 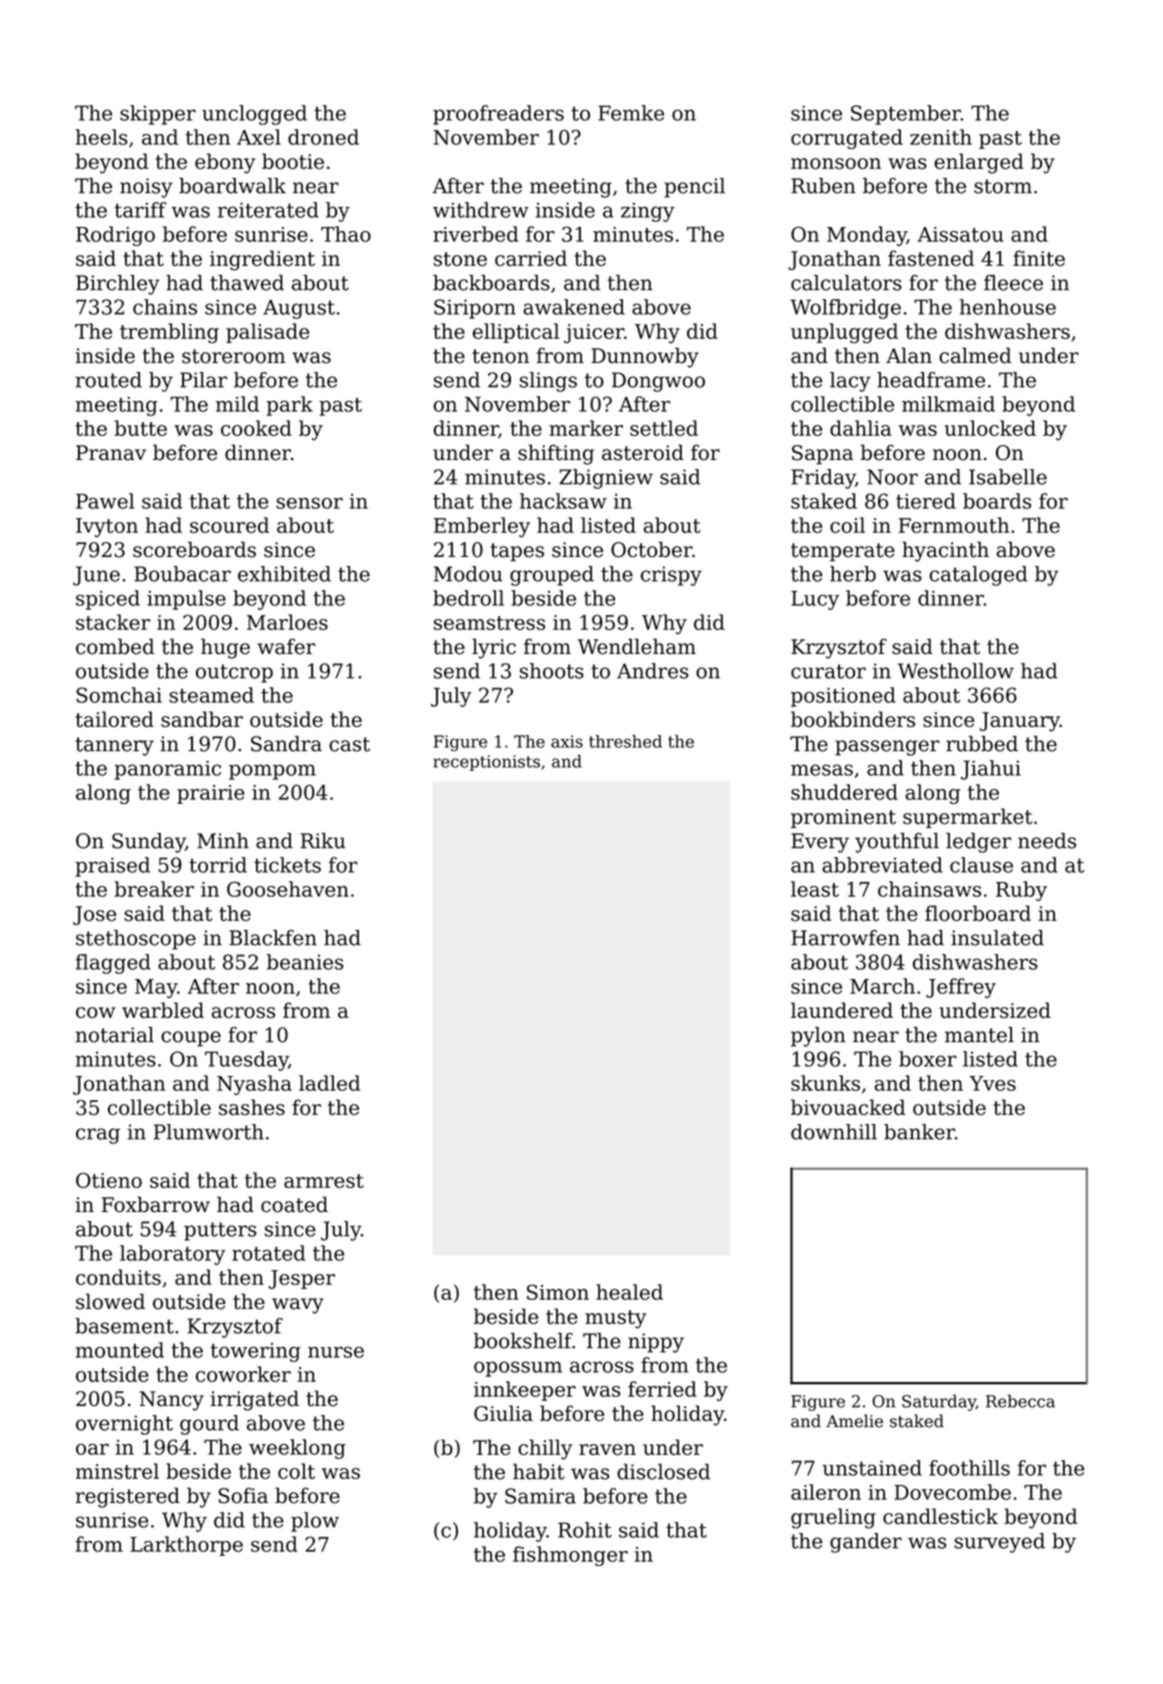 What do you see at coordinates (225, 163) in the image?
I see `ebony` at bounding box center [225, 163].
